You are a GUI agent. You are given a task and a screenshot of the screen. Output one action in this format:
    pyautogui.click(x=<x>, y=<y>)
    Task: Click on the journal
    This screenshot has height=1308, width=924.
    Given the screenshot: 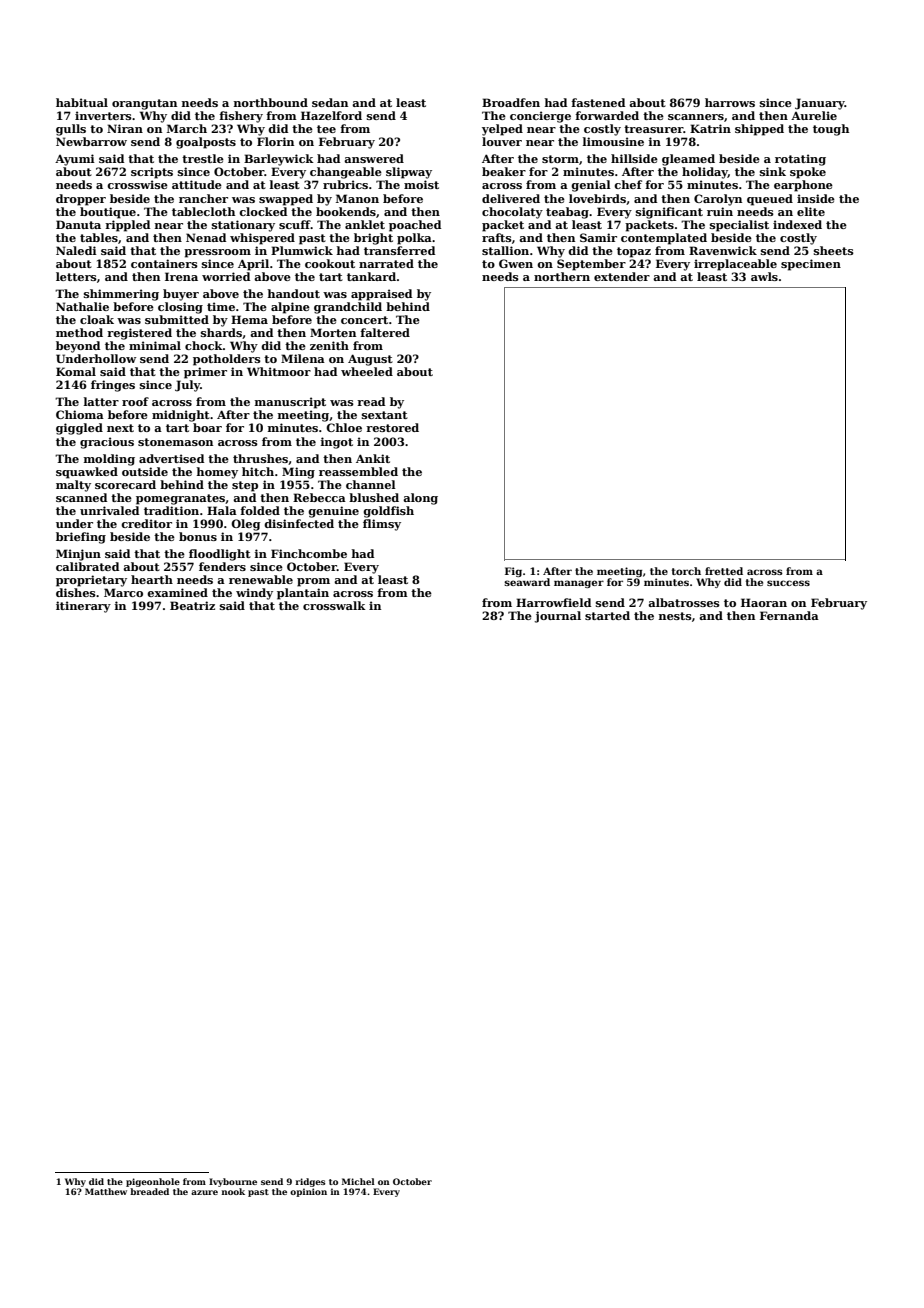 What is the action you would take?
    pyautogui.click(x=557, y=617)
